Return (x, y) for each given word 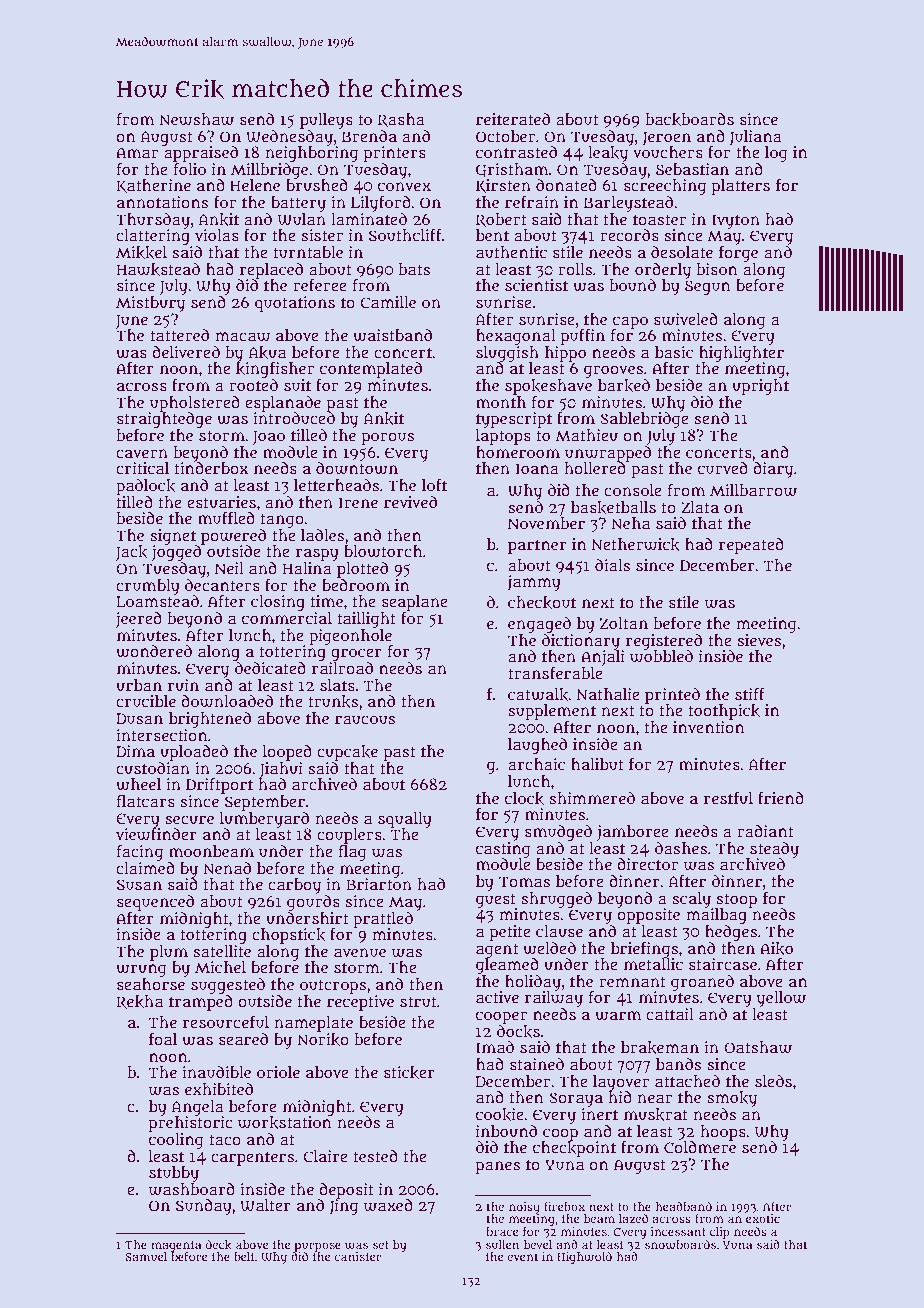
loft (434, 485)
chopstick (288, 936)
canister (358, 1256)
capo (630, 322)
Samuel (146, 1256)
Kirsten (503, 186)
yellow (781, 999)
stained (537, 1064)
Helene (255, 185)
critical (142, 468)
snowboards (680, 1245)
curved (723, 468)
